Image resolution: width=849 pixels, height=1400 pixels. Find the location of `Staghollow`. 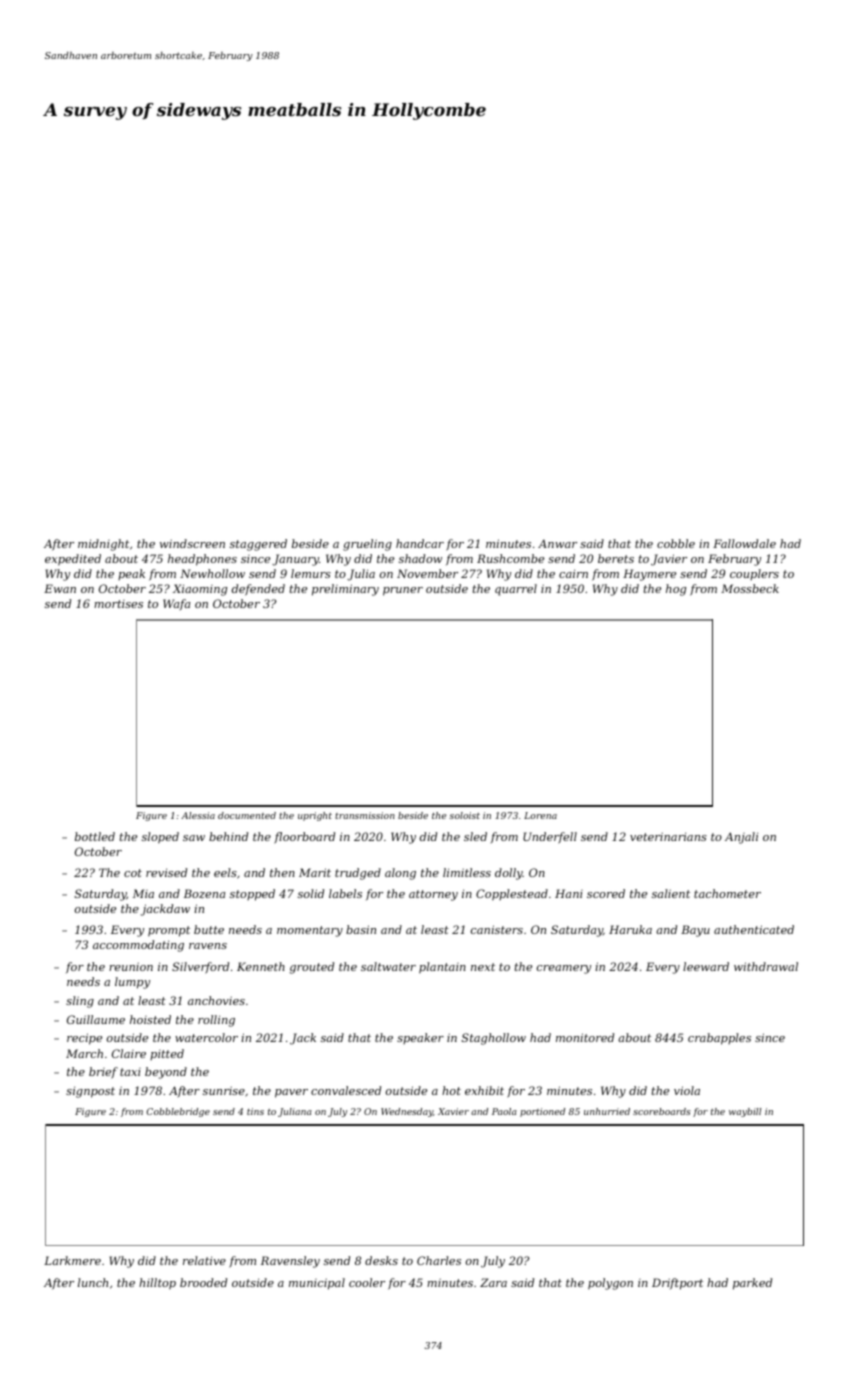

Staghollow is located at coordinates (494, 1039).
